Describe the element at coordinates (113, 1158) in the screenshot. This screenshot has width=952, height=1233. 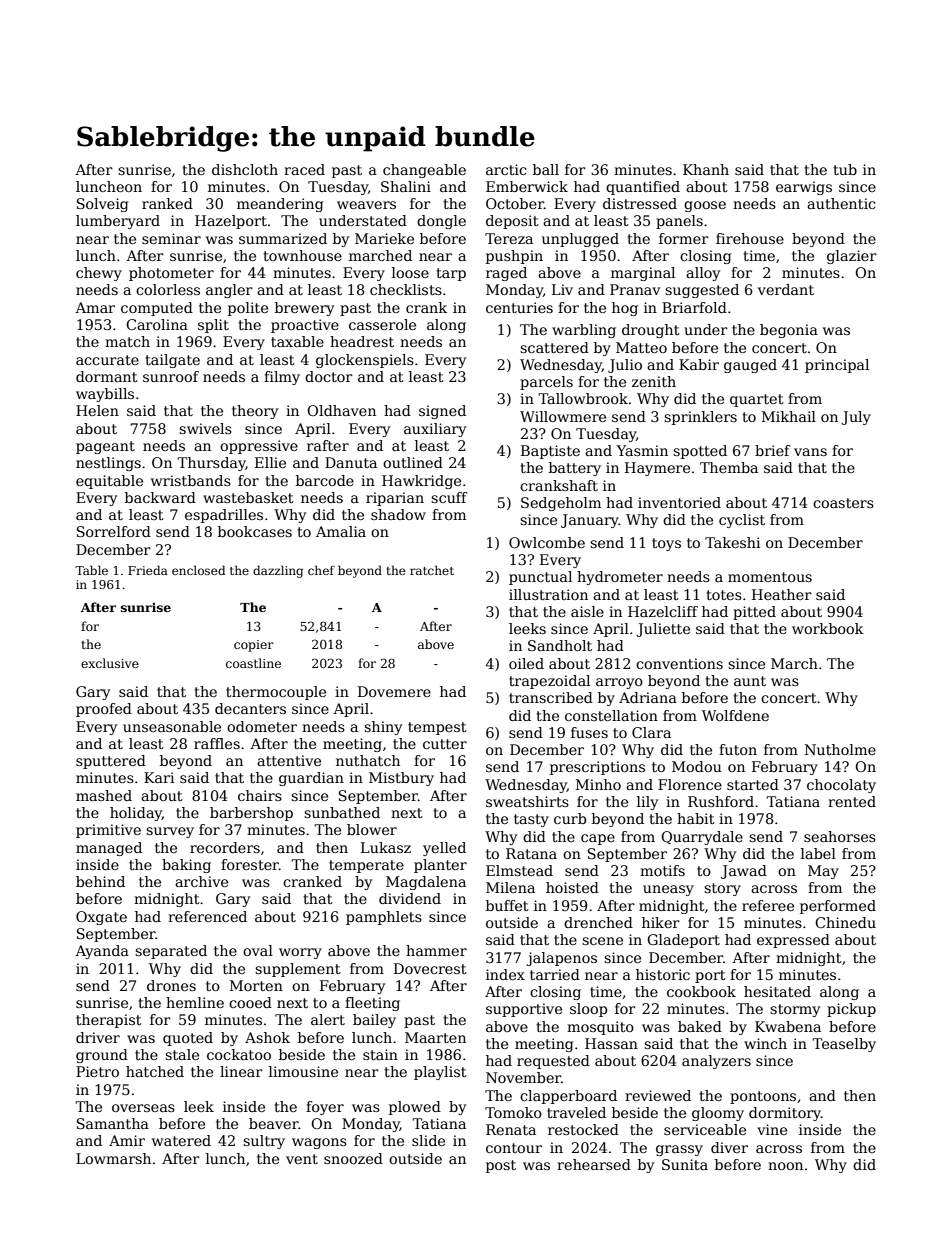
I see `Lowmarsh` at that location.
